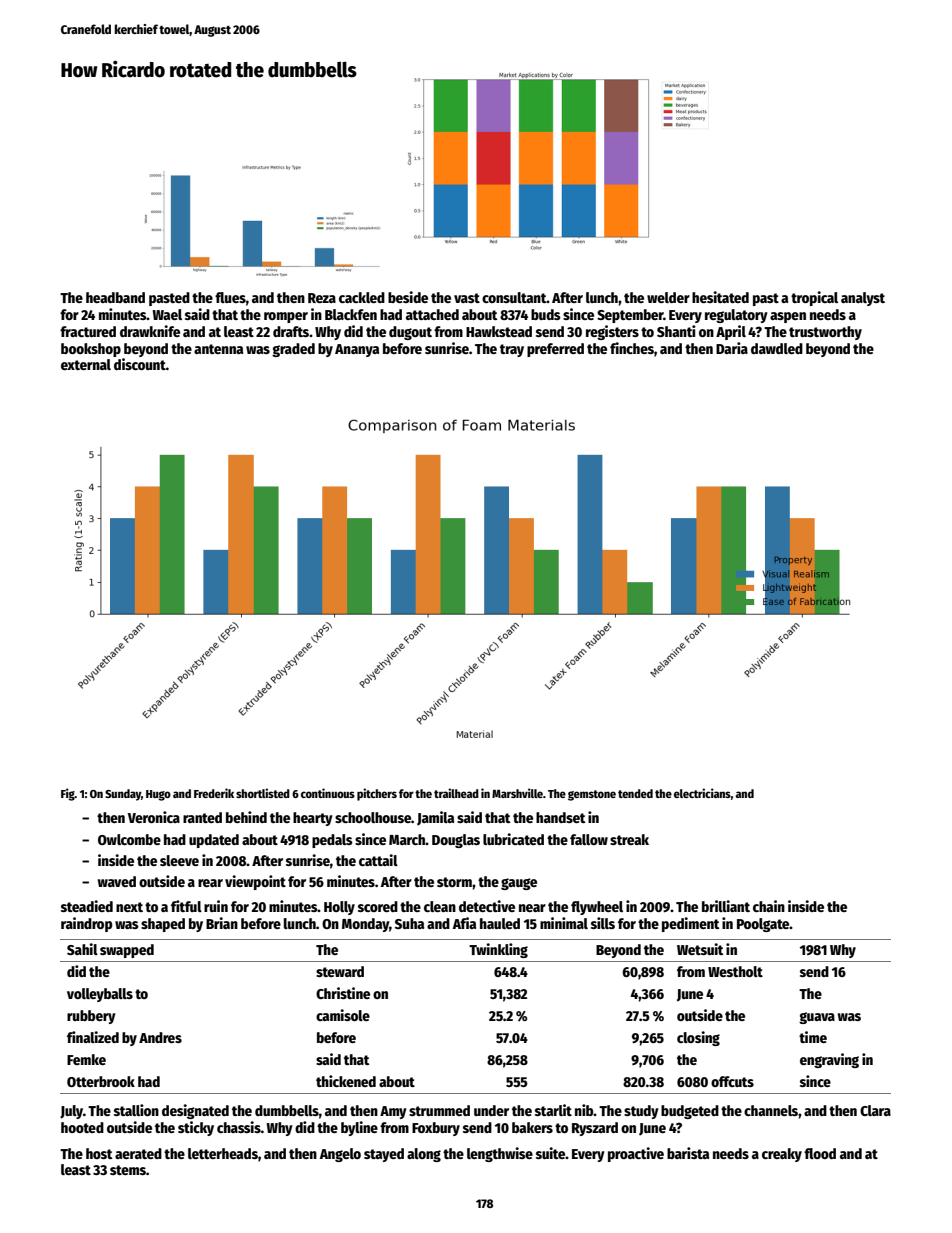 This page has width=952, height=1233. I want to click on tray, so click(512, 350).
